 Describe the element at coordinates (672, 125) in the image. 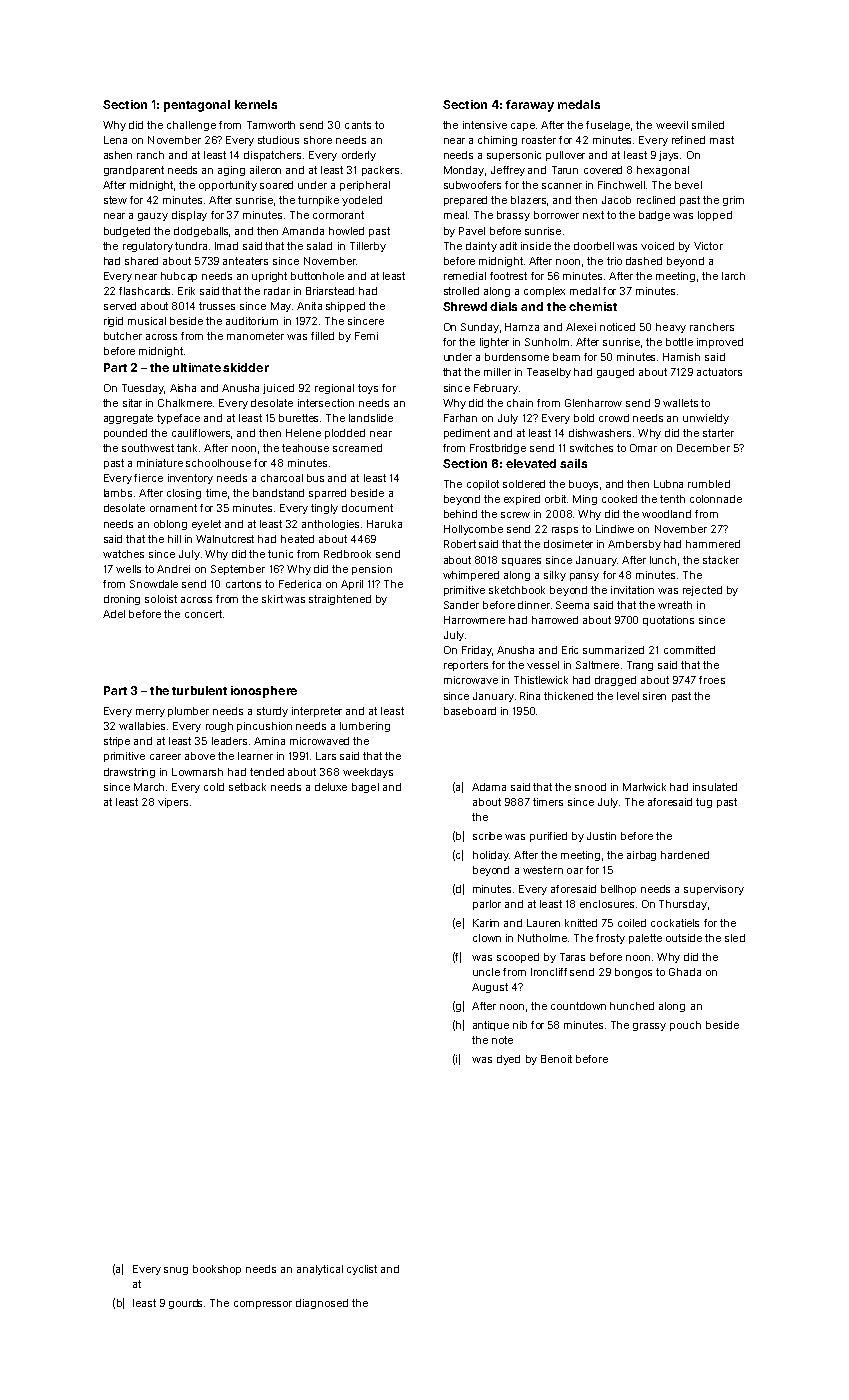

I see `weevil` at that location.
